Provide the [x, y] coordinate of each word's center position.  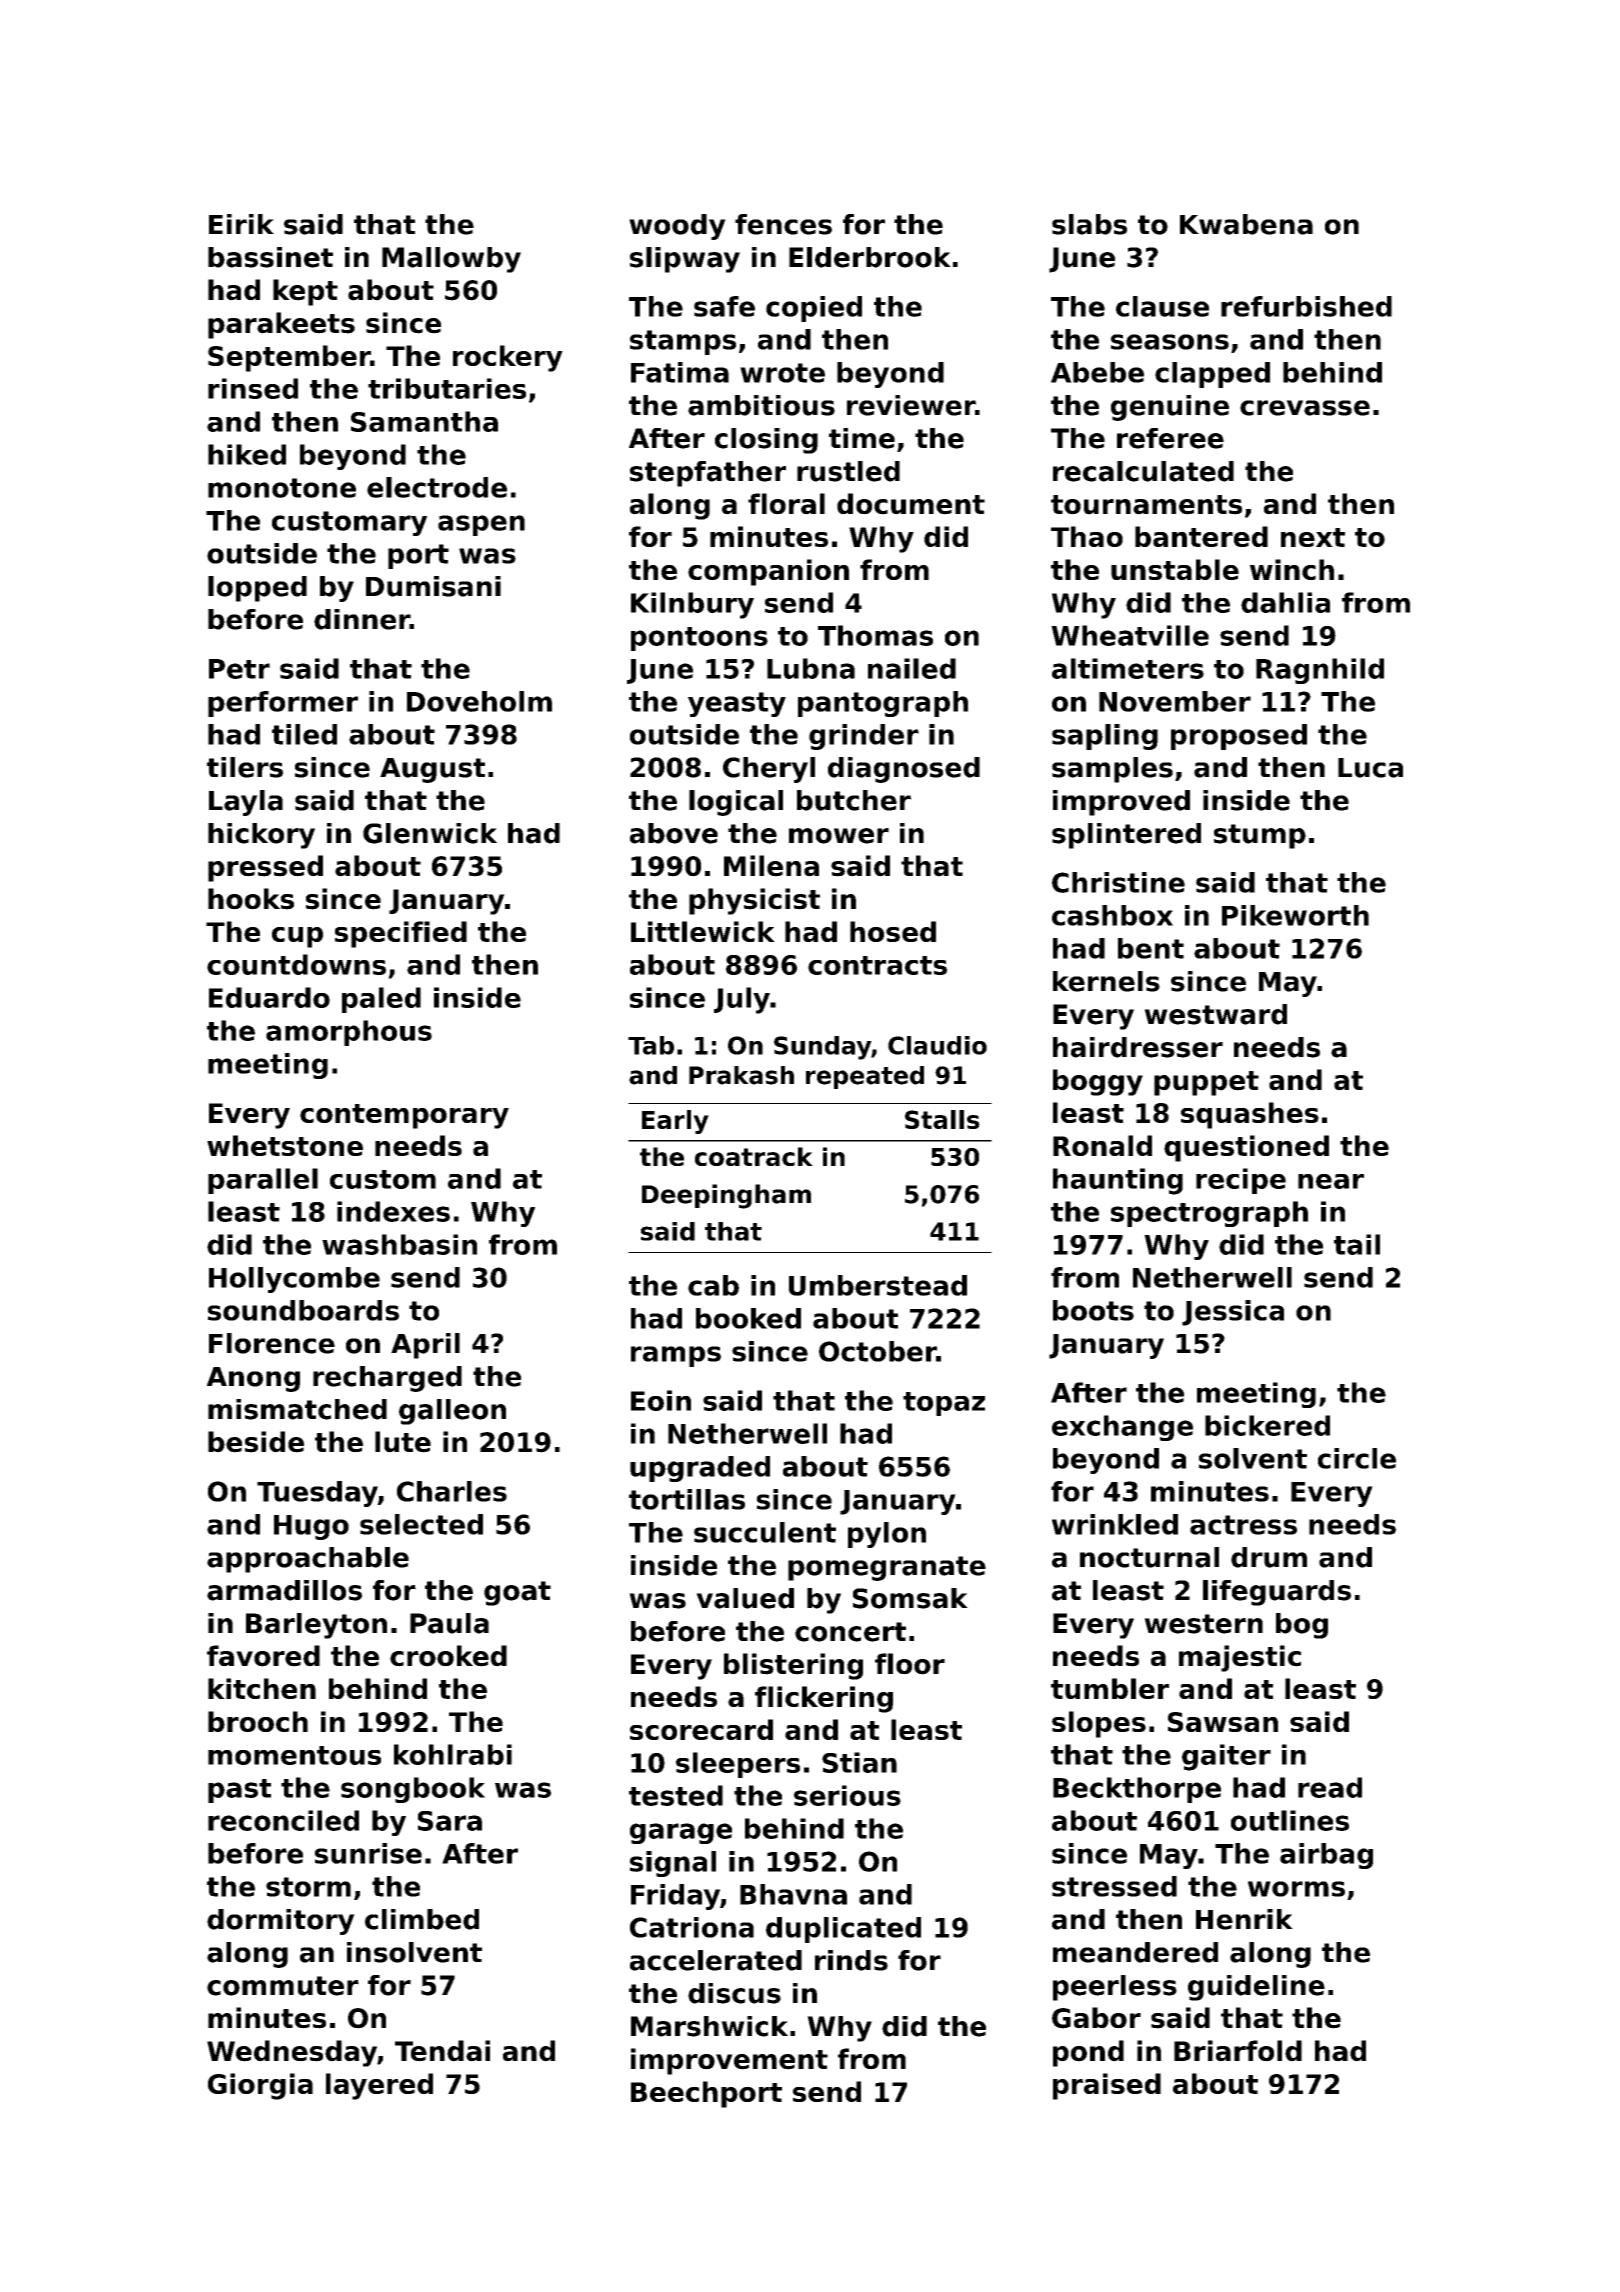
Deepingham [726, 1196]
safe [724, 306]
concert [850, 1632]
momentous [294, 1755]
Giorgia [260, 2086]
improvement [729, 2061]
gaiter [1226, 1757]
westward [1215, 1014]
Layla [246, 803]
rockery [508, 358]
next [1313, 537]
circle [1357, 1458]
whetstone [285, 1145]
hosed [893, 931]
